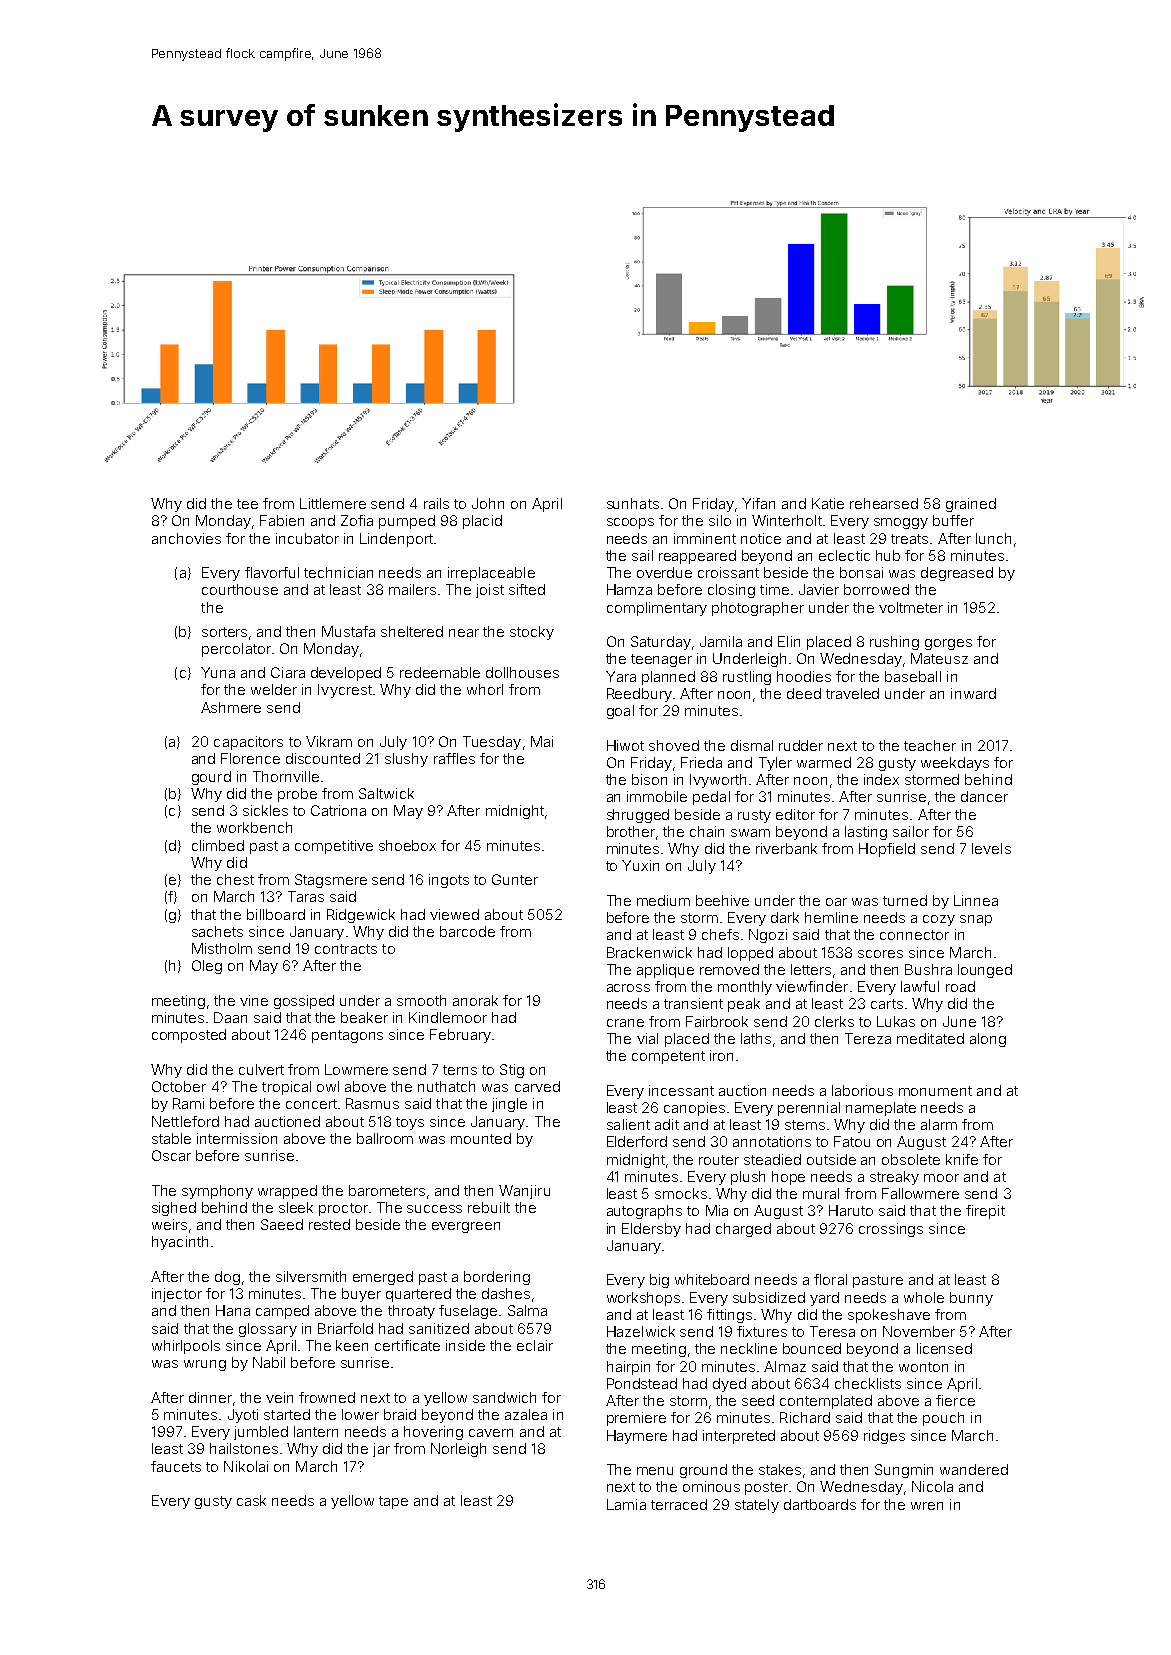  I want to click on yard, so click(824, 1299).
